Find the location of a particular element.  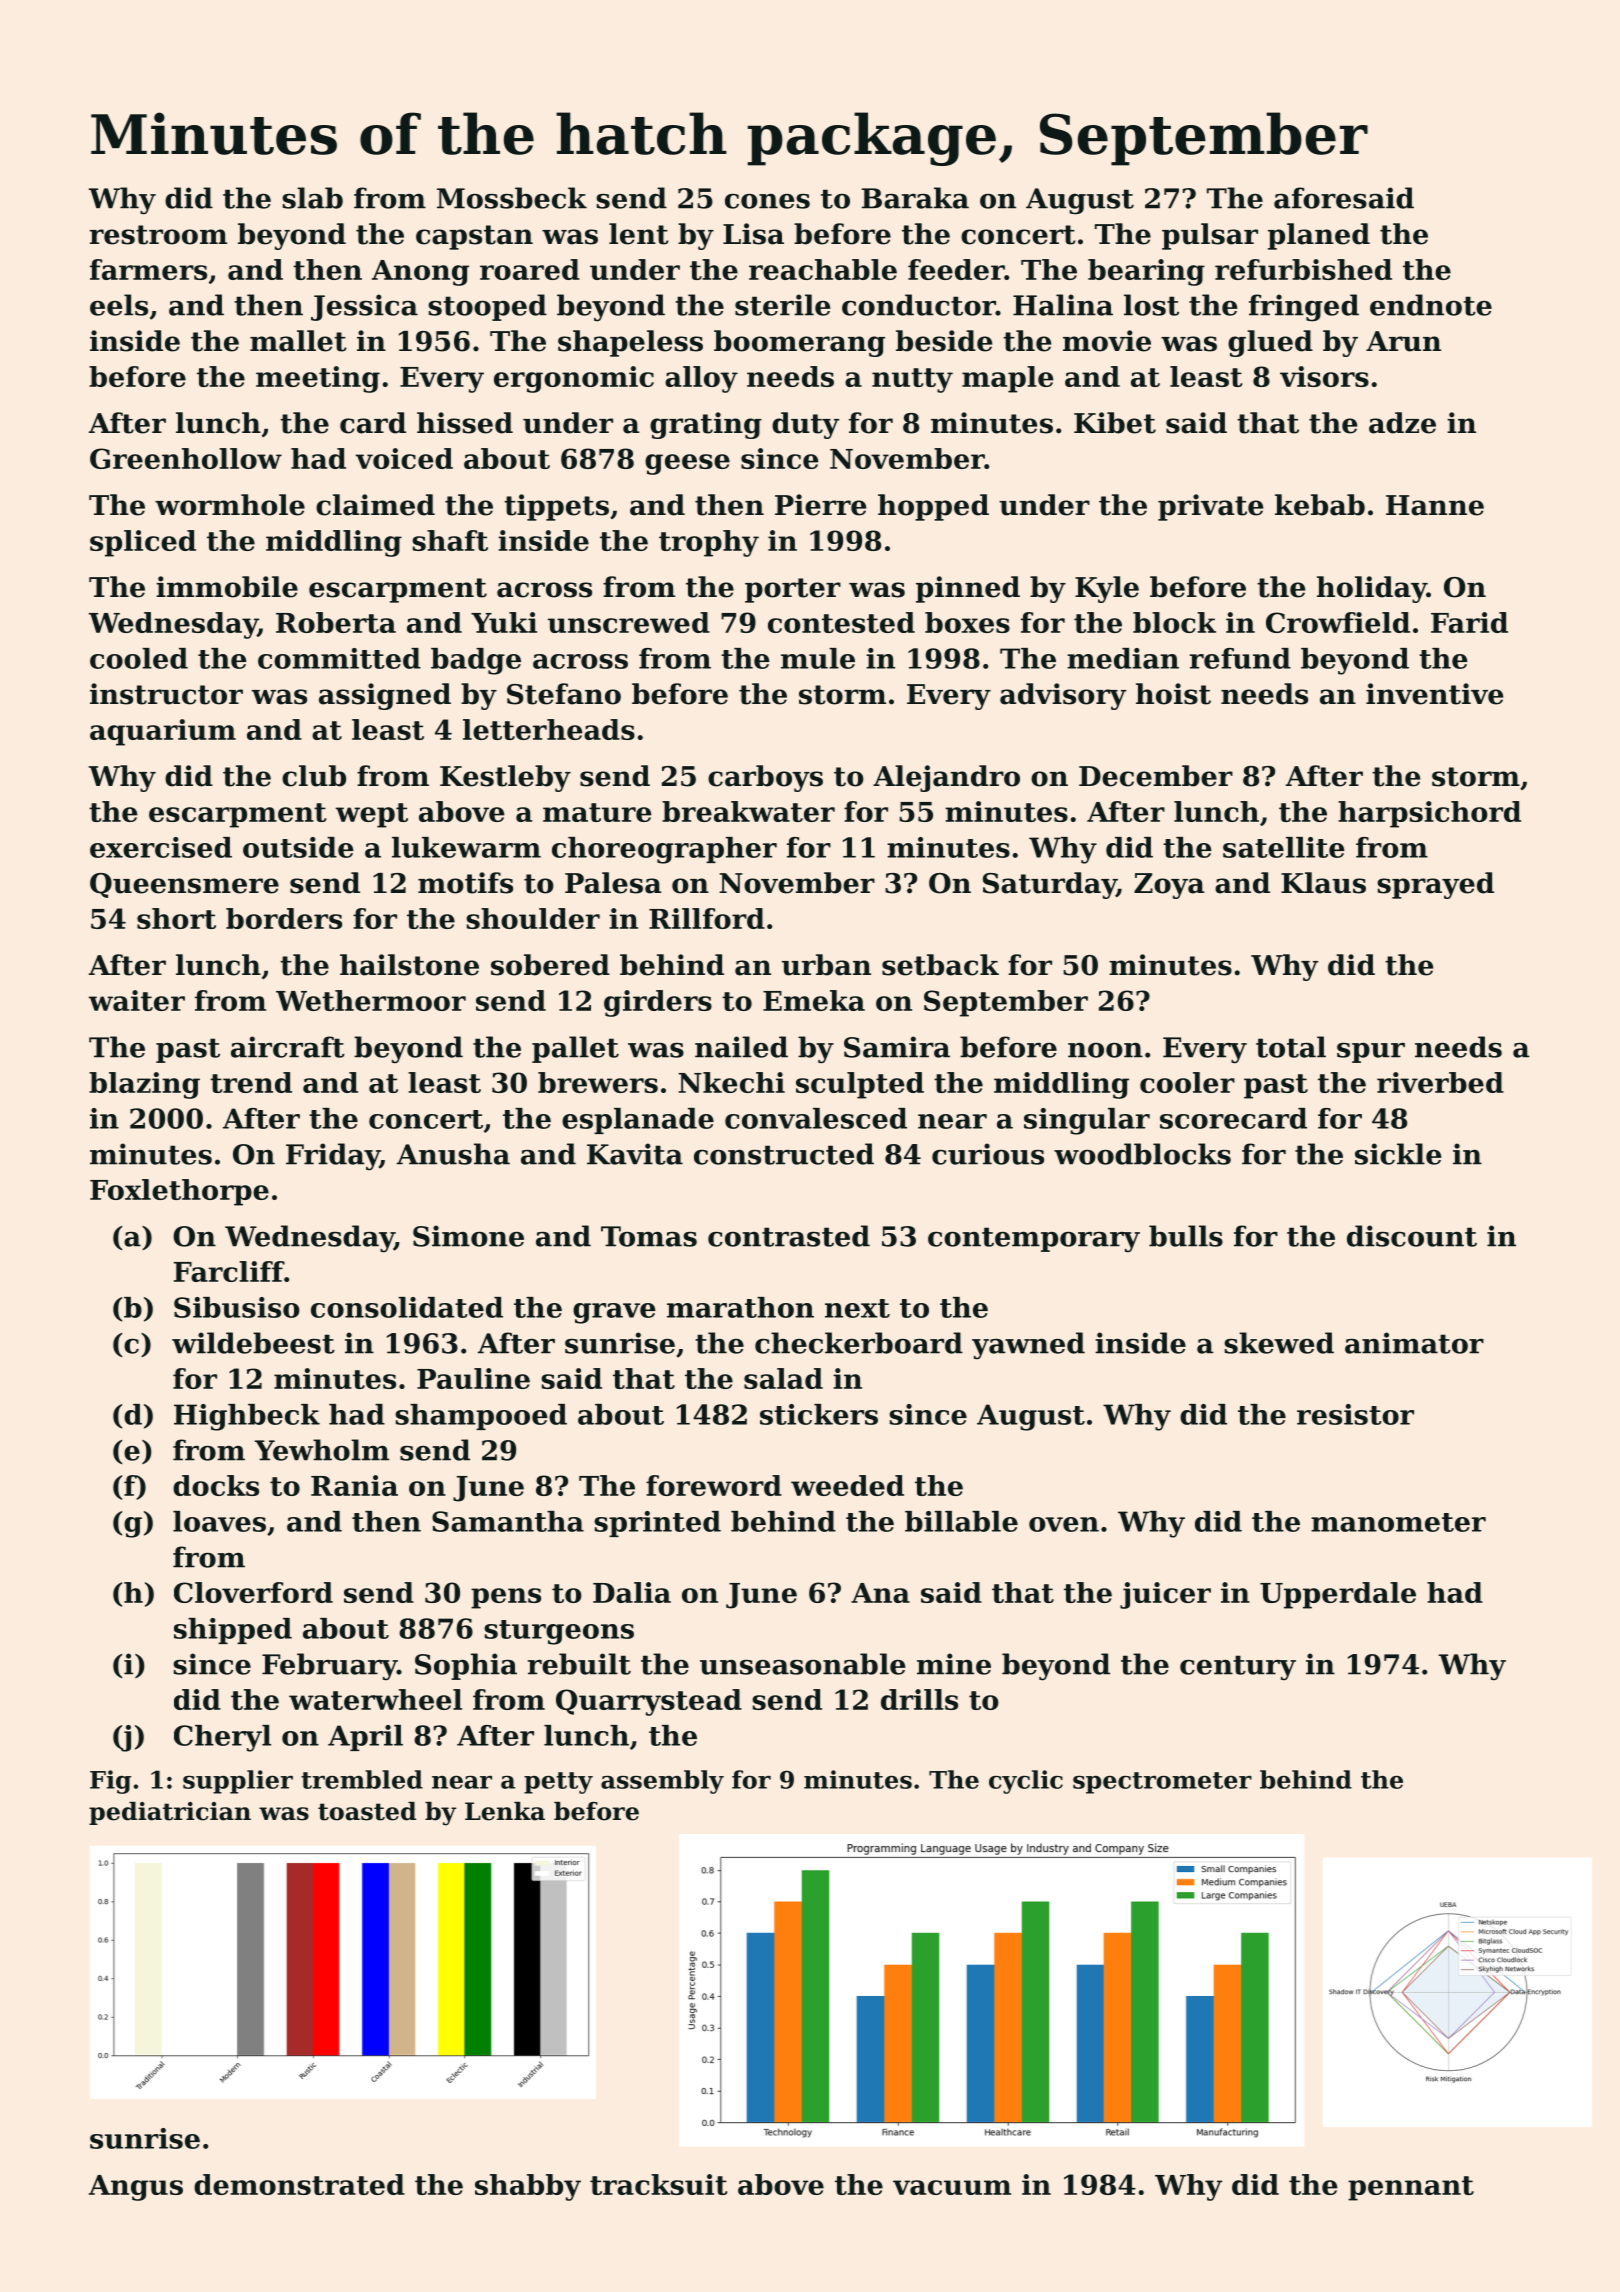

Simone is located at coordinates (468, 1236).
